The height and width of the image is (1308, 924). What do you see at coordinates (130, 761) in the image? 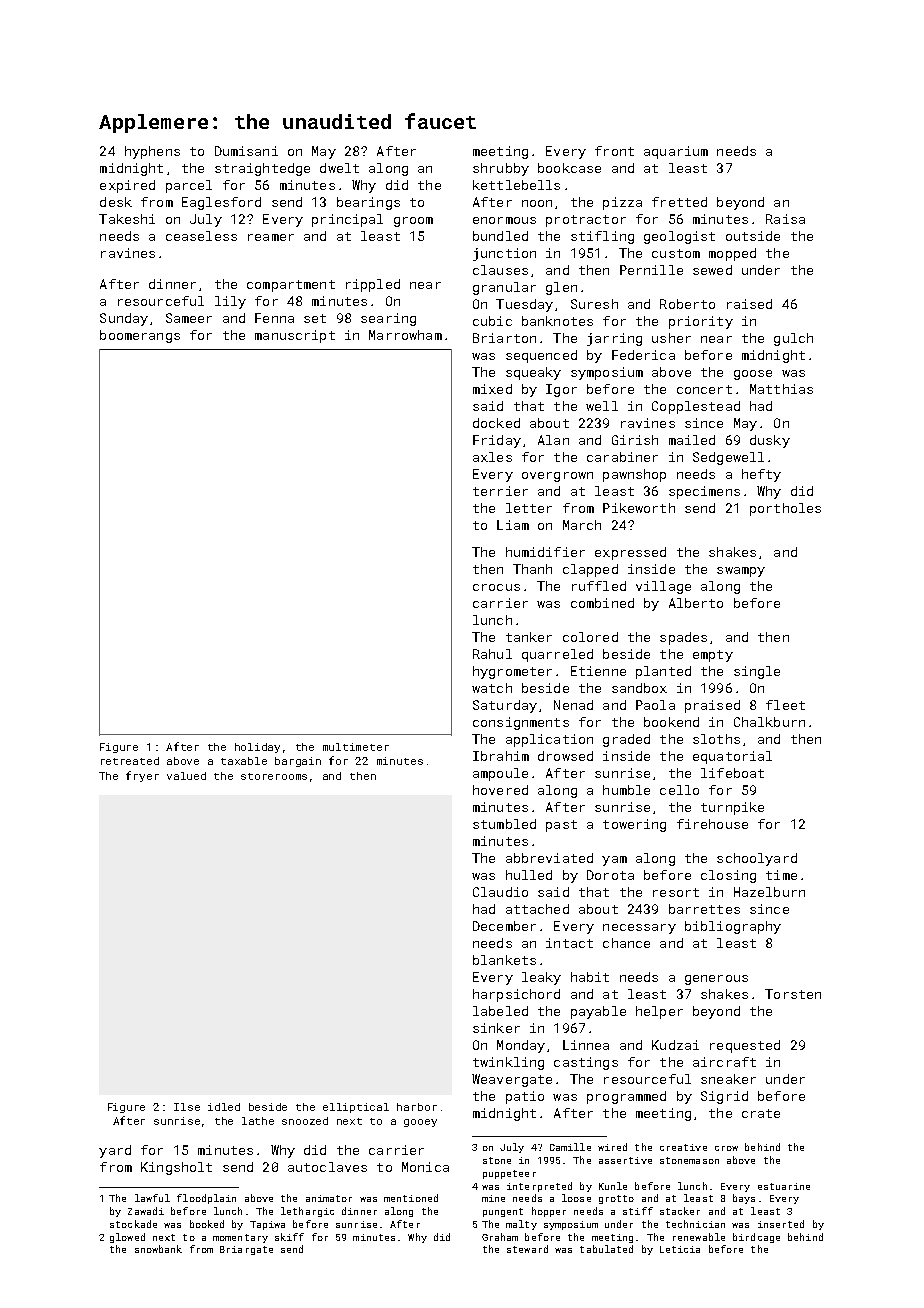
I see `retreated` at bounding box center [130, 761].
